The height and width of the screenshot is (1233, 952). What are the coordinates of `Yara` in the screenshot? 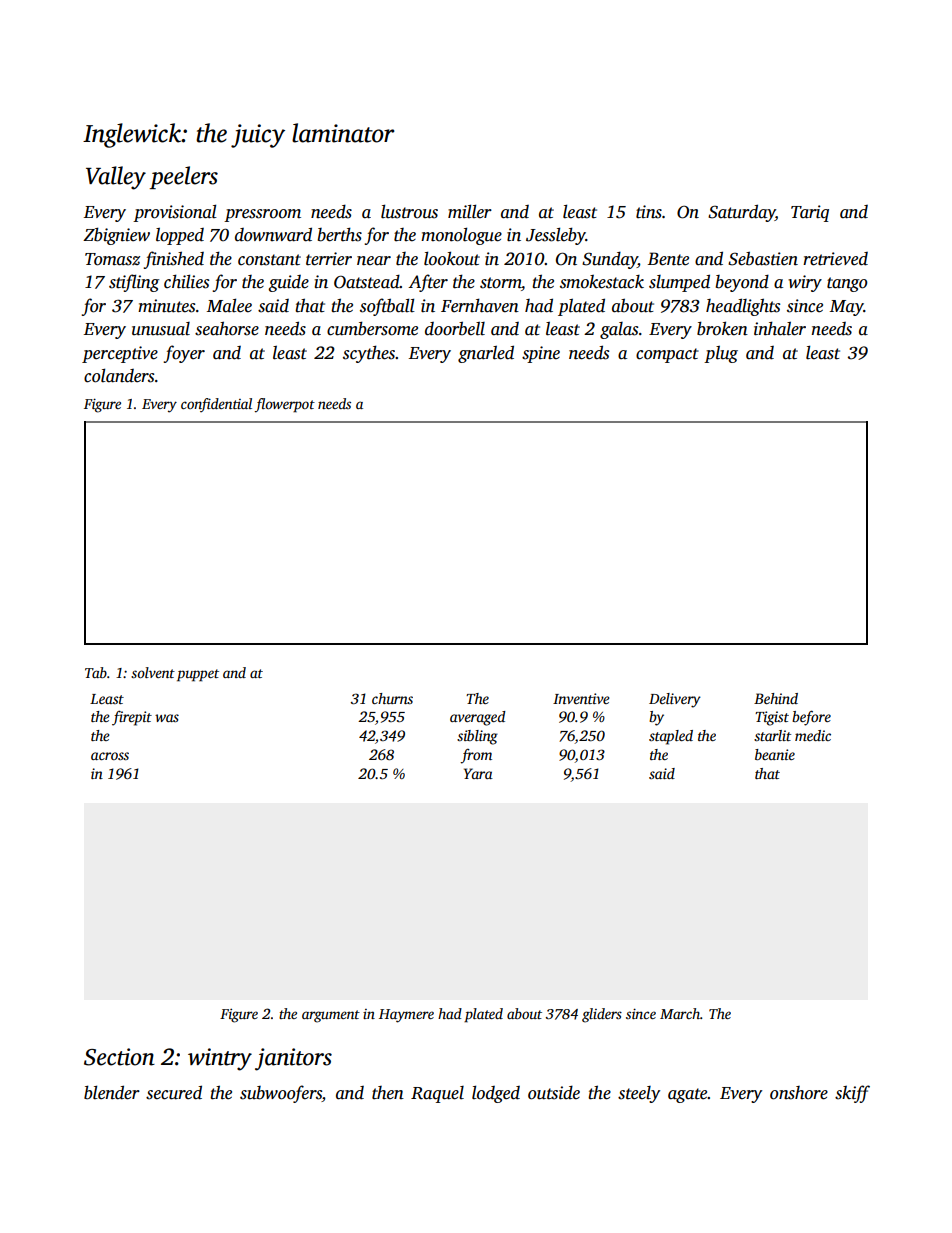 It's located at (478, 773).
